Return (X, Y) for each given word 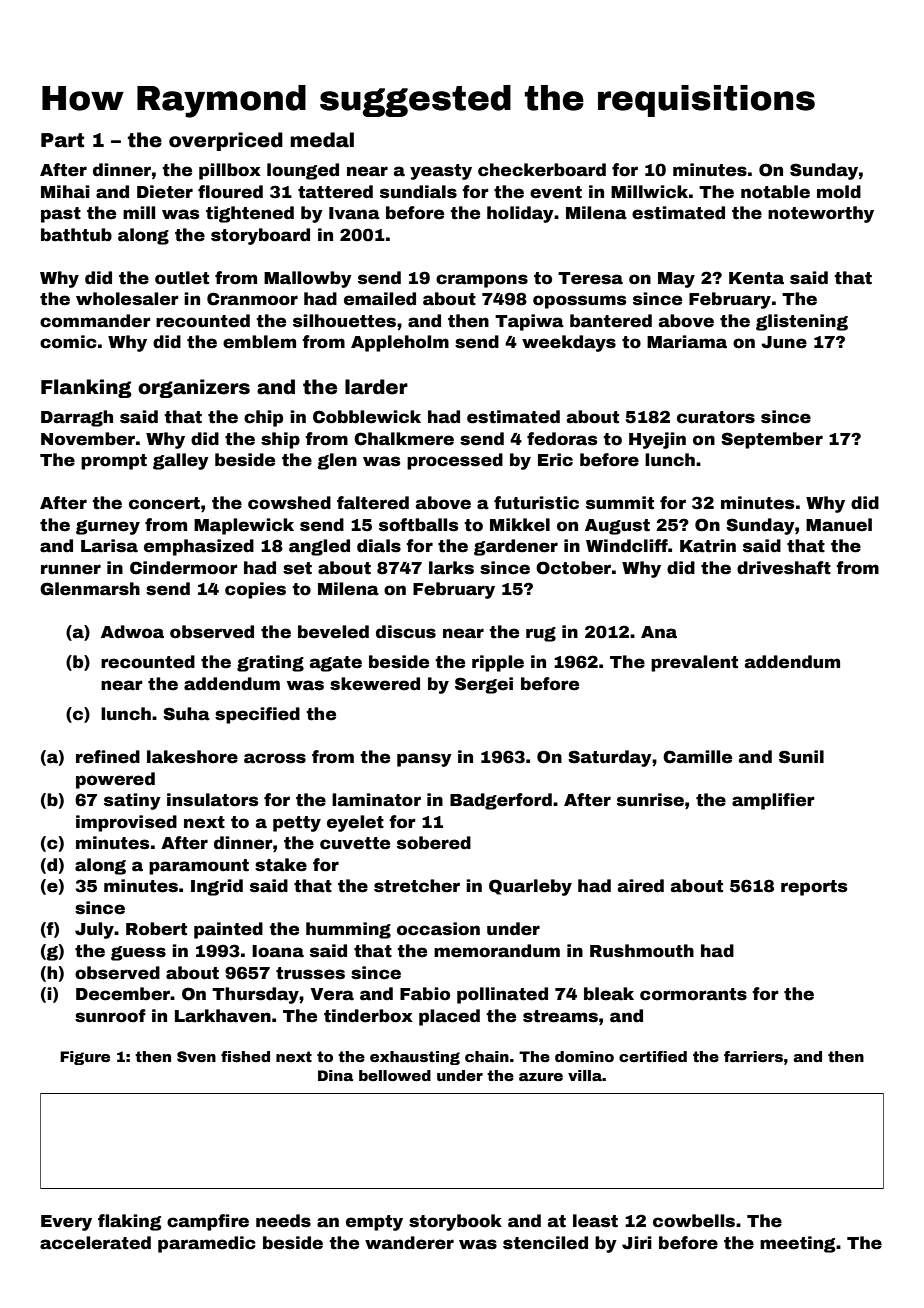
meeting (798, 1244)
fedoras (562, 439)
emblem (259, 342)
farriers (753, 1056)
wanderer (409, 1243)
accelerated (95, 1243)
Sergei (484, 685)
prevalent (694, 663)
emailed (380, 299)
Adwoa (132, 632)
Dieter (165, 192)
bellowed (395, 1075)
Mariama (687, 342)
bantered (611, 321)
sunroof (110, 1016)
